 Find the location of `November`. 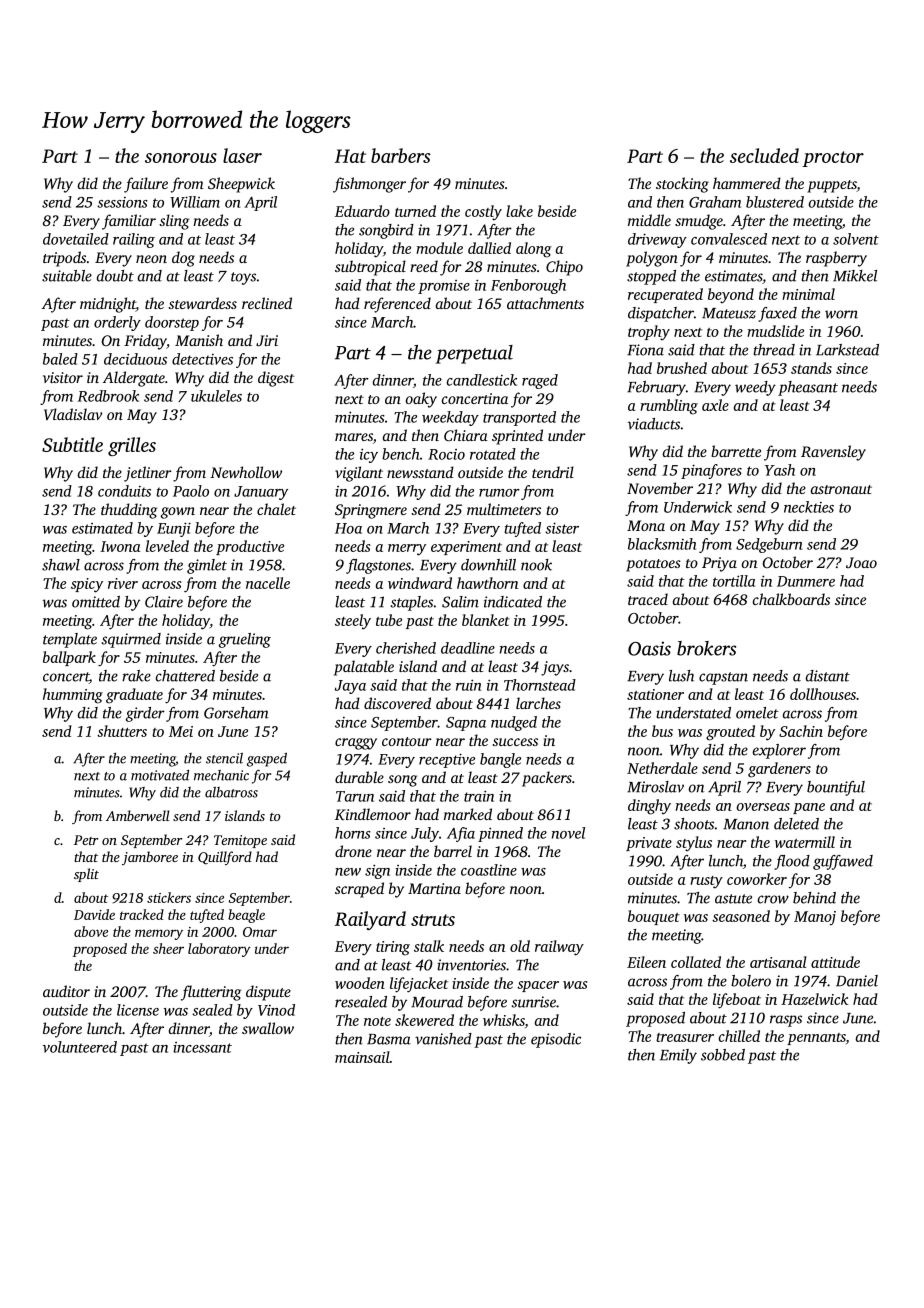

November is located at coordinates (660, 488).
